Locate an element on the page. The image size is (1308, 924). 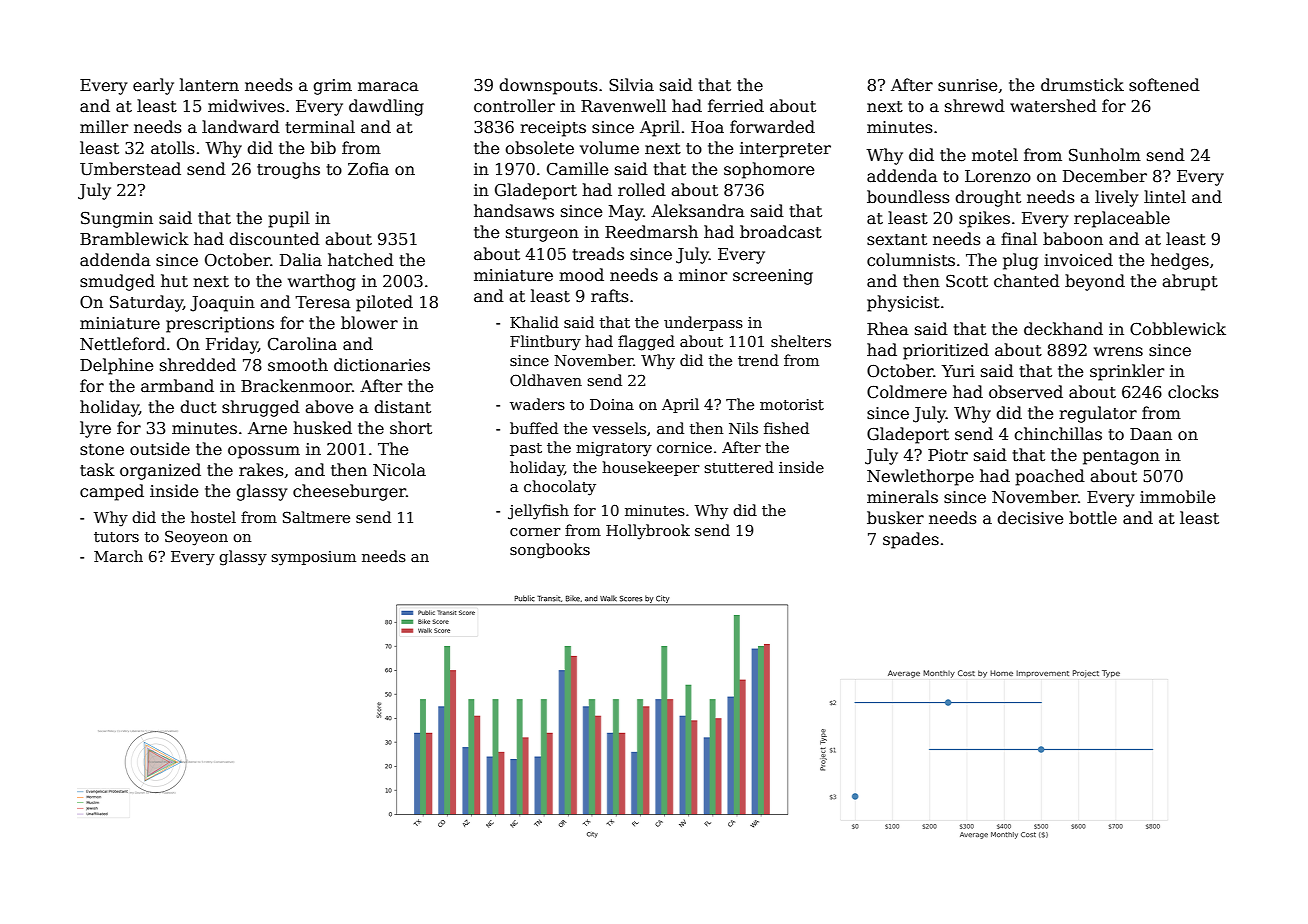
Rhea is located at coordinates (888, 329).
